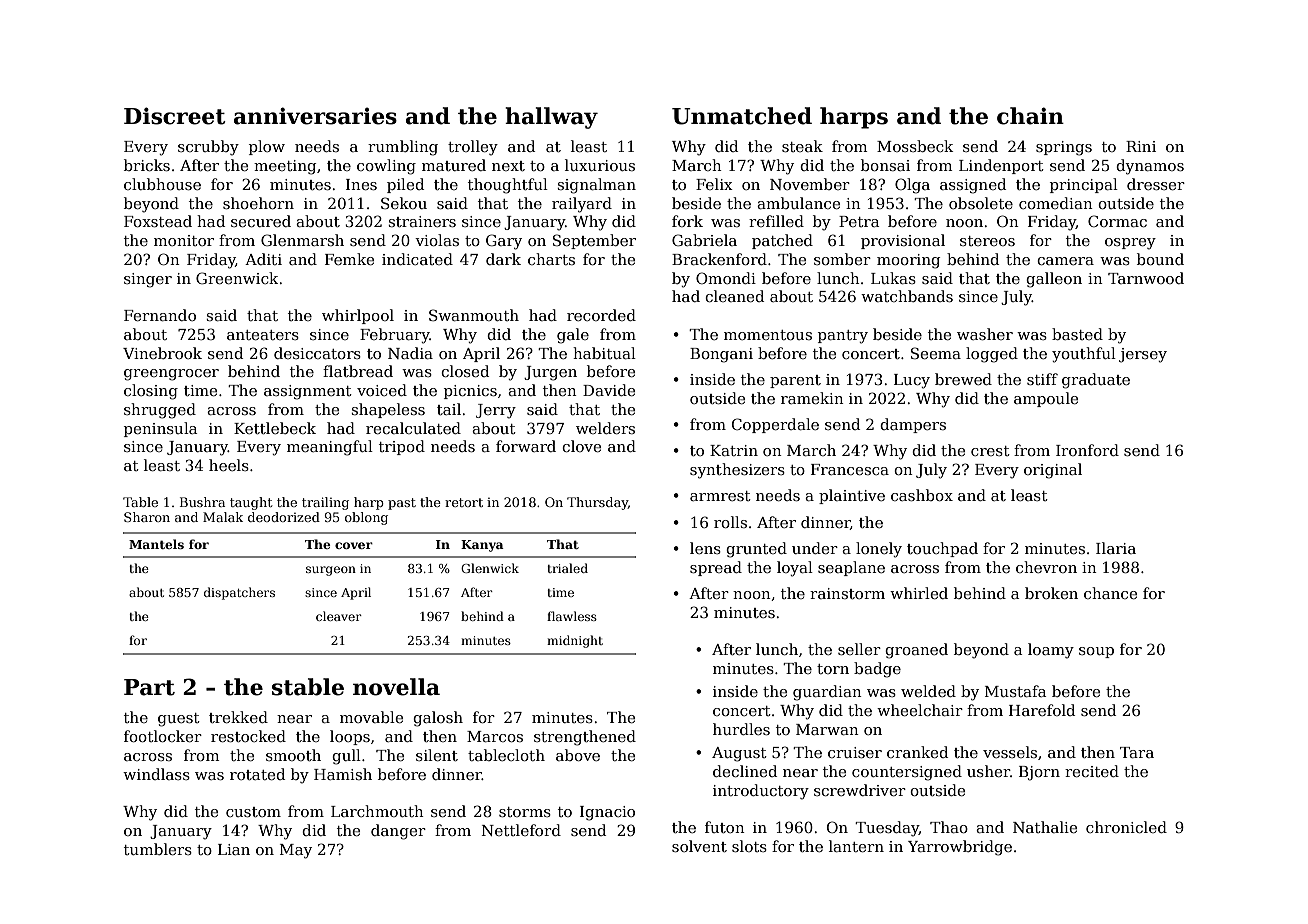 The image size is (1308, 924). Describe the element at coordinates (908, 261) in the screenshot. I see `mooring` at that location.
